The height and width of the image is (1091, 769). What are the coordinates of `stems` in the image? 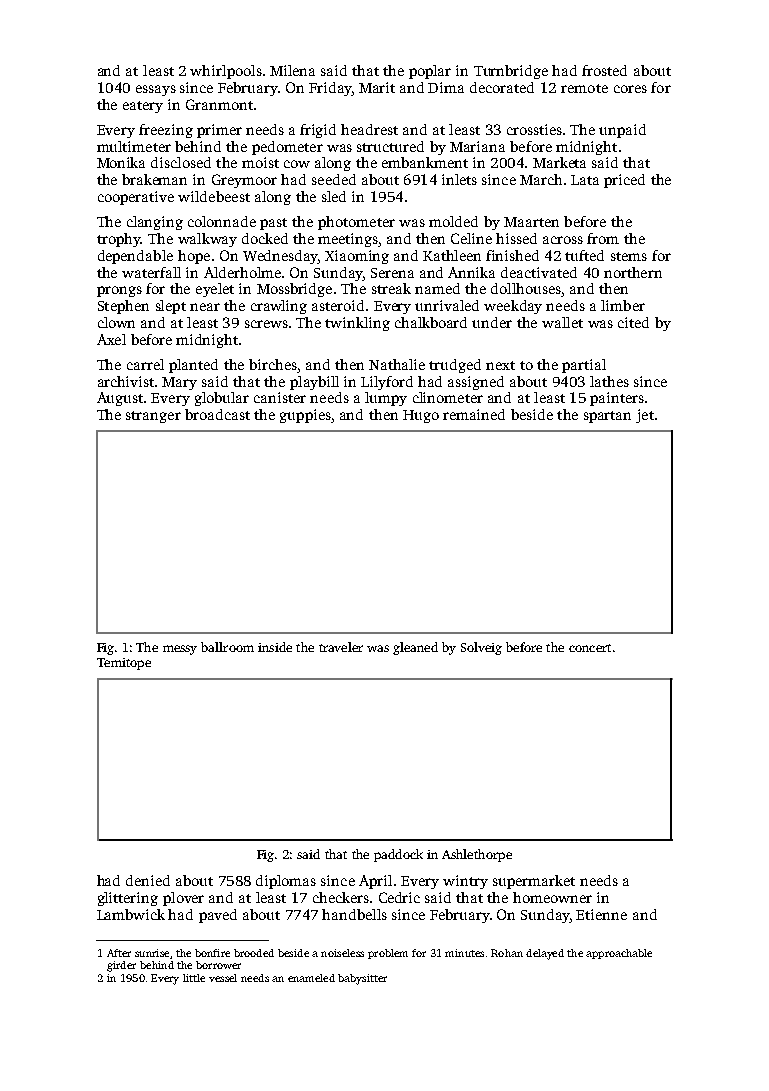 It's located at (629, 256).
